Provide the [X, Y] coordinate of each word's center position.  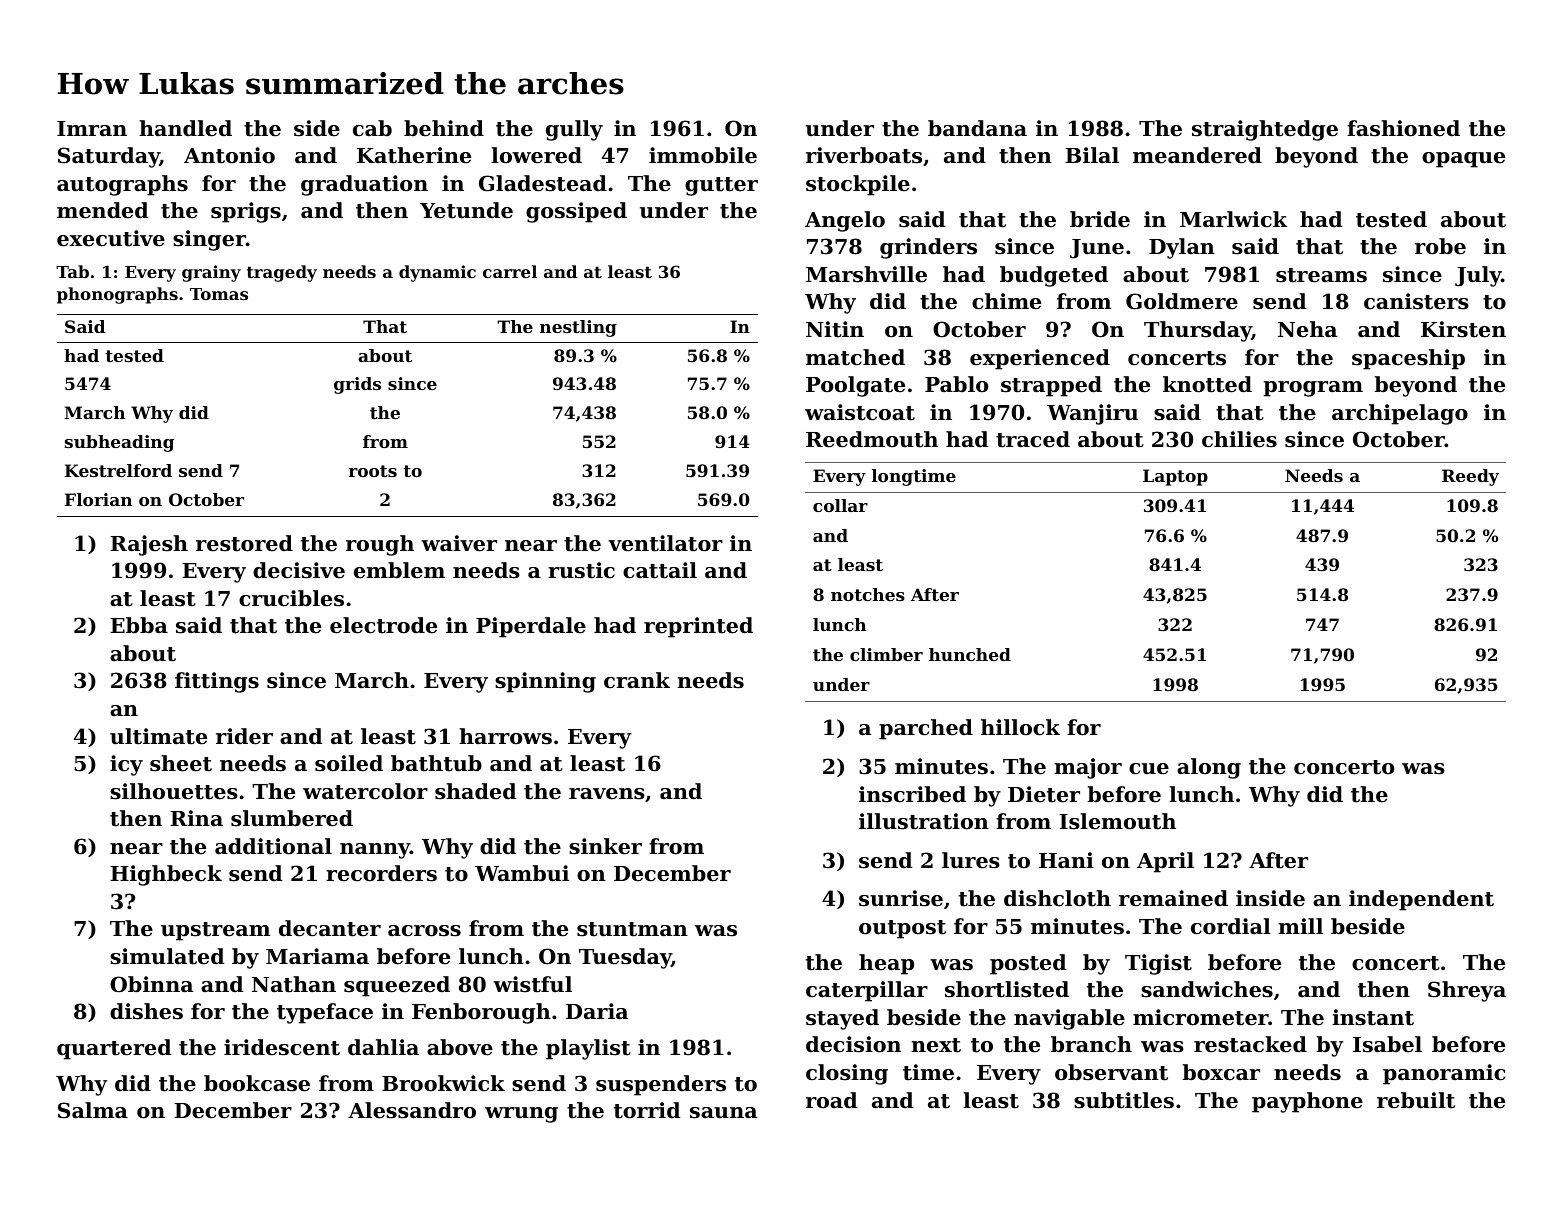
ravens [607, 794]
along [1209, 768]
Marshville [866, 274]
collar [840, 505]
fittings [217, 682]
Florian [98, 499]
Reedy [1470, 477]
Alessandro [412, 1110]
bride [1100, 219]
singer [209, 240]
